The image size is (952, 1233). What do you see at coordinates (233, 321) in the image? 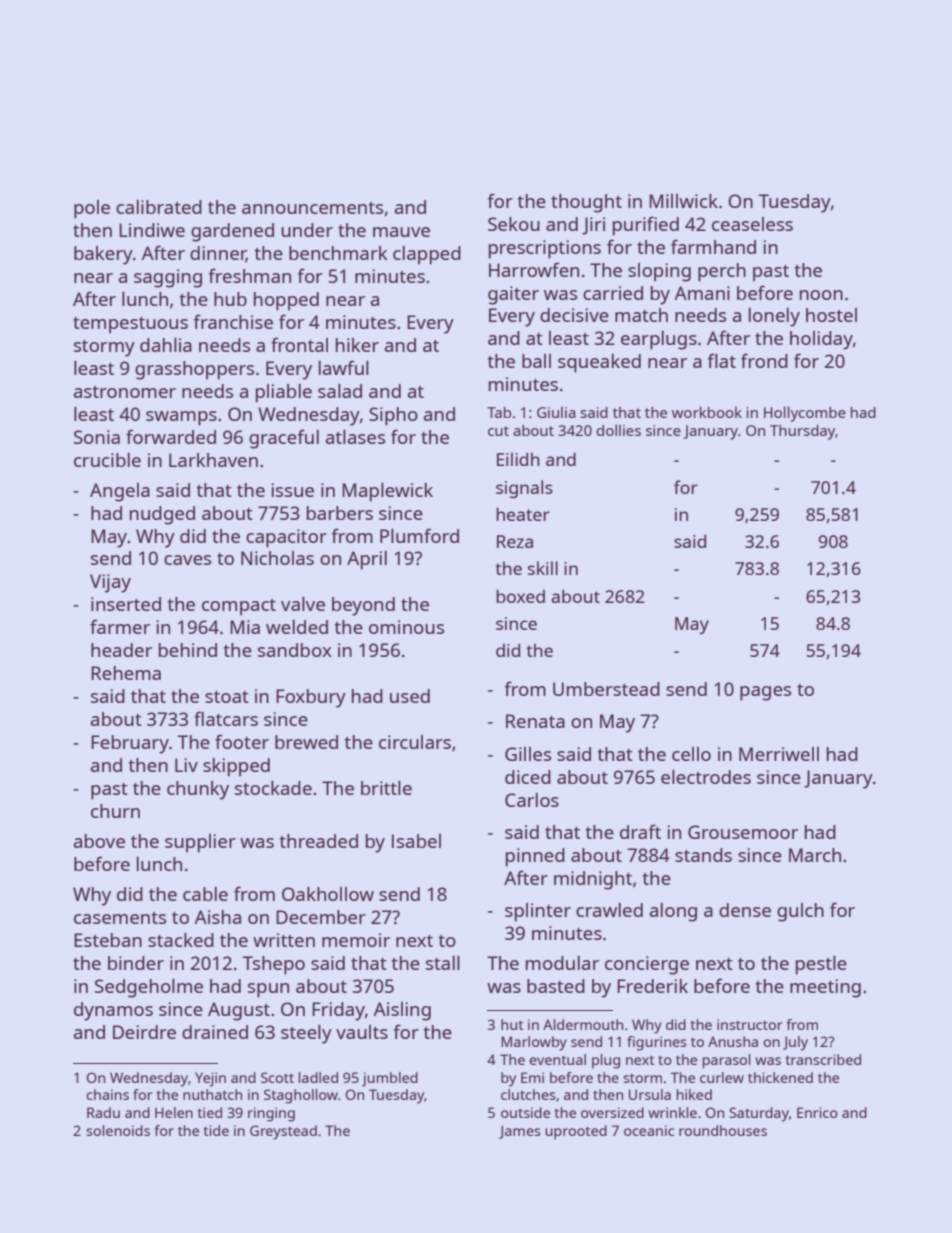
I see `franchise` at bounding box center [233, 321].
